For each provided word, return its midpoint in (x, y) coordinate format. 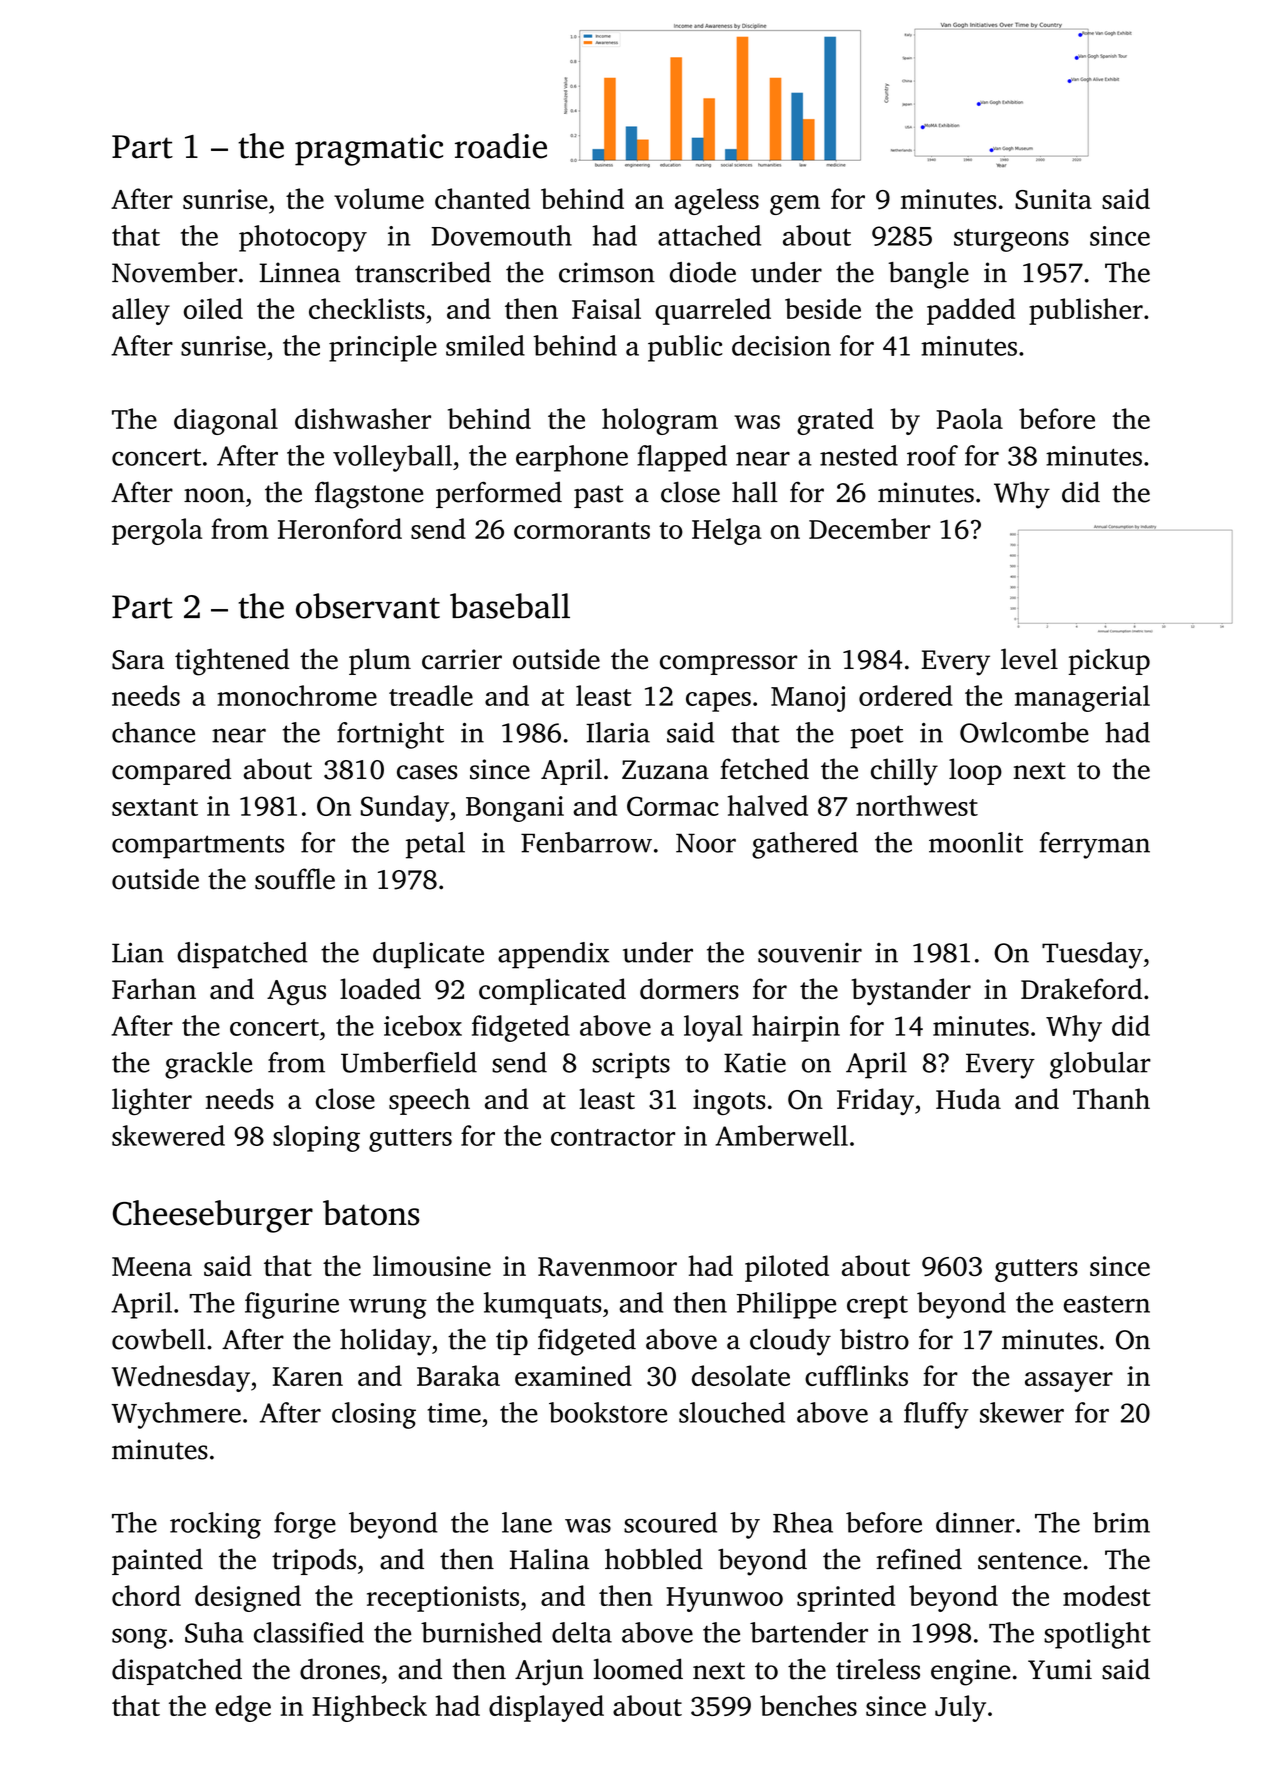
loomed (638, 1669)
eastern (1107, 1304)
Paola (969, 418)
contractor (613, 1137)
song (139, 1638)
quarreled (713, 311)
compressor (728, 665)
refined (919, 1559)
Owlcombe (1024, 732)
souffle (295, 879)
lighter (152, 1101)
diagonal (226, 421)
